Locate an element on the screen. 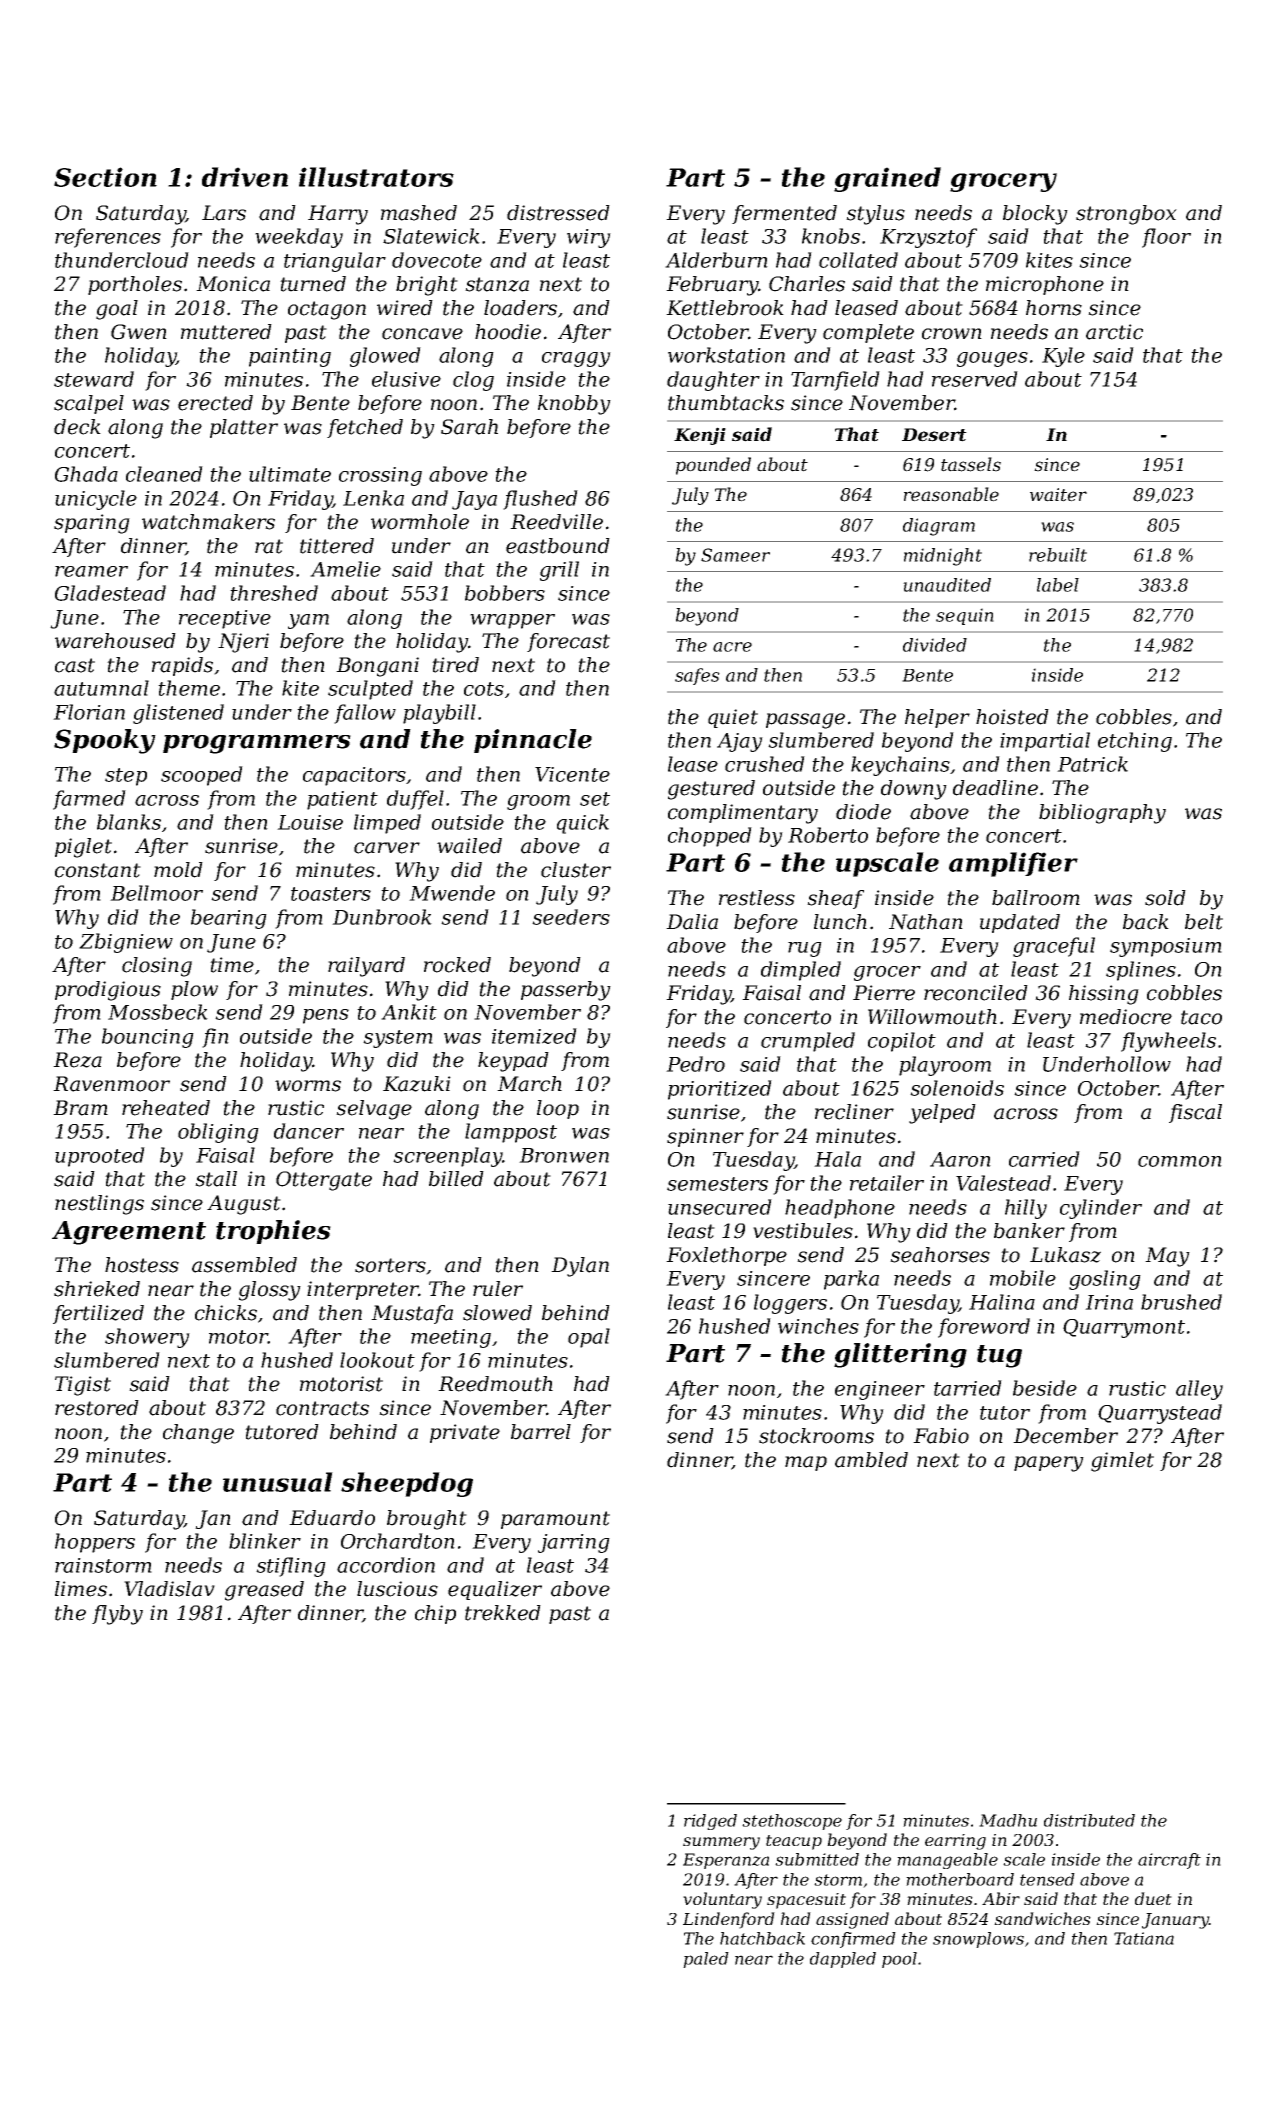 Image resolution: width=1277 pixels, height=2104 pixels. trekked is located at coordinates (503, 1613).
